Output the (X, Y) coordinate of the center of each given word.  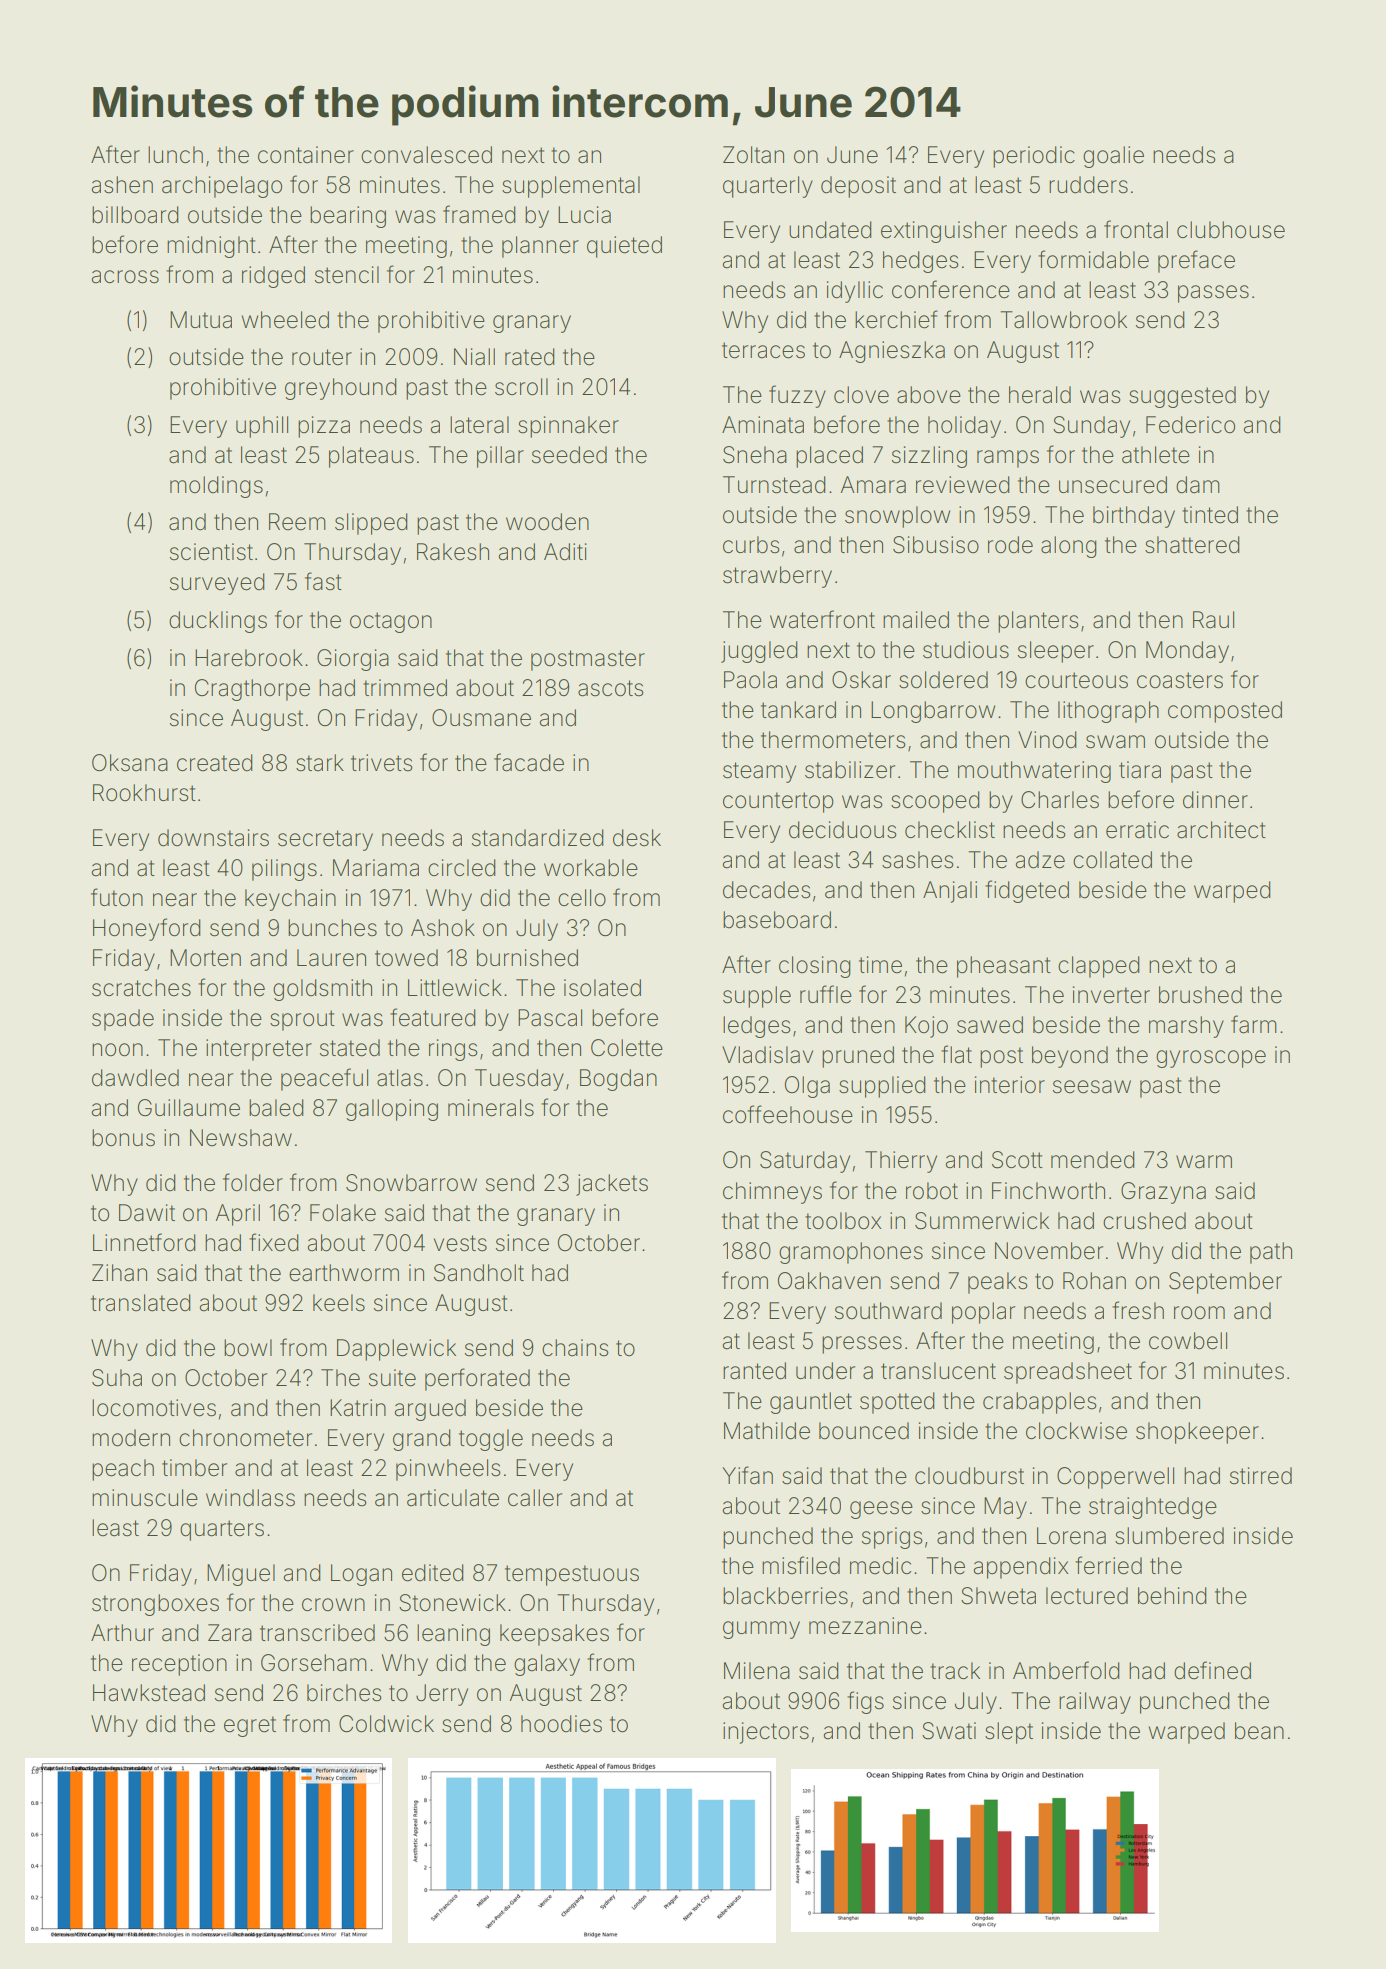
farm (1254, 1024)
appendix (1021, 1568)
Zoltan (753, 155)
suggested (1182, 397)
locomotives (154, 1408)
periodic (1034, 157)
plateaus (371, 457)
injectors (766, 1733)
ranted (754, 1371)
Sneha (755, 455)
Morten (205, 958)
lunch (175, 154)
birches (344, 1693)
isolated (602, 988)
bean (1259, 1731)
